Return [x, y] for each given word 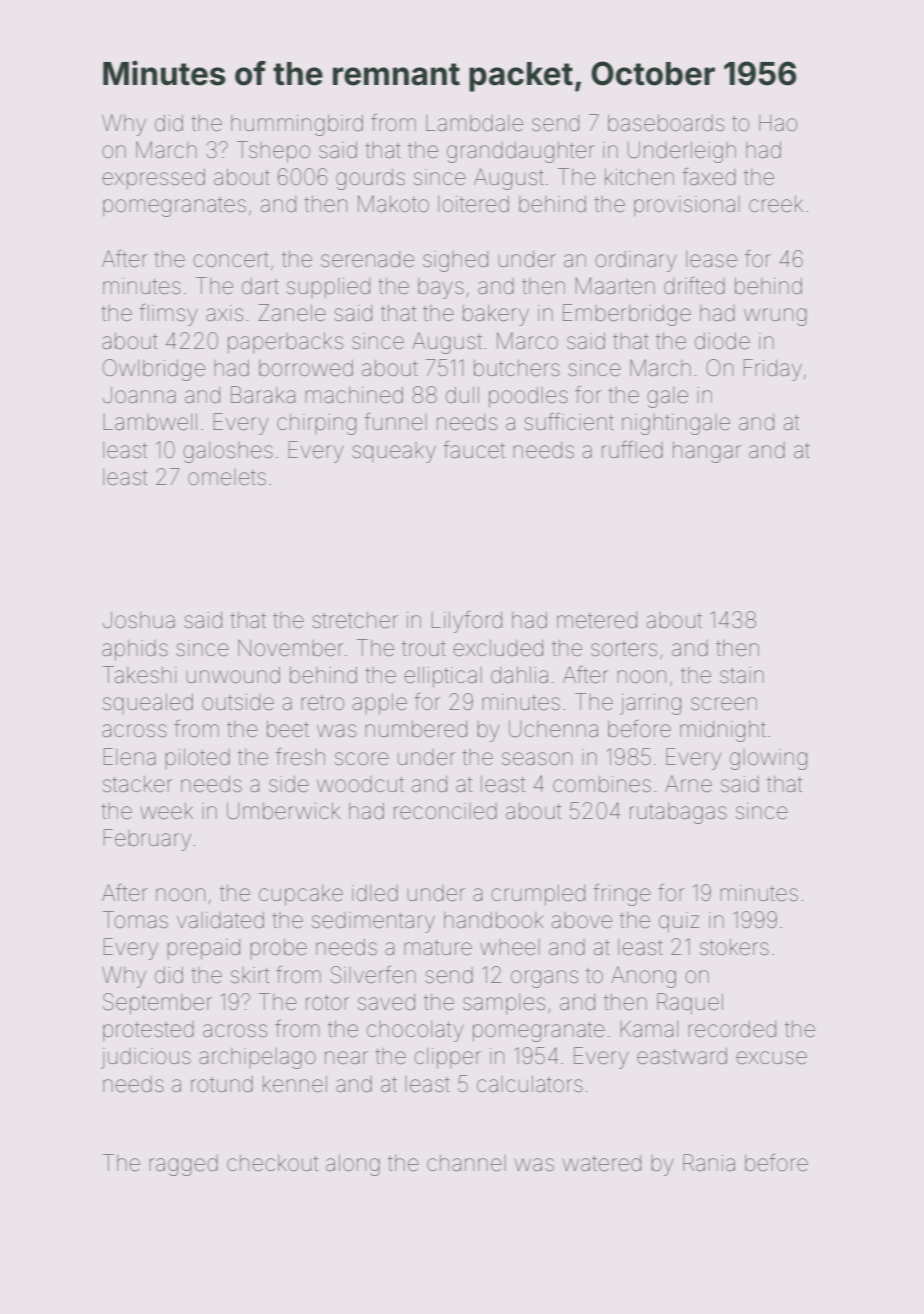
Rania [709, 1162]
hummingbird [297, 125]
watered [602, 1163]
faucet [474, 450]
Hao [778, 123]
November [290, 648]
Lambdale [474, 123]
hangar [707, 452]
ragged [184, 1165]
